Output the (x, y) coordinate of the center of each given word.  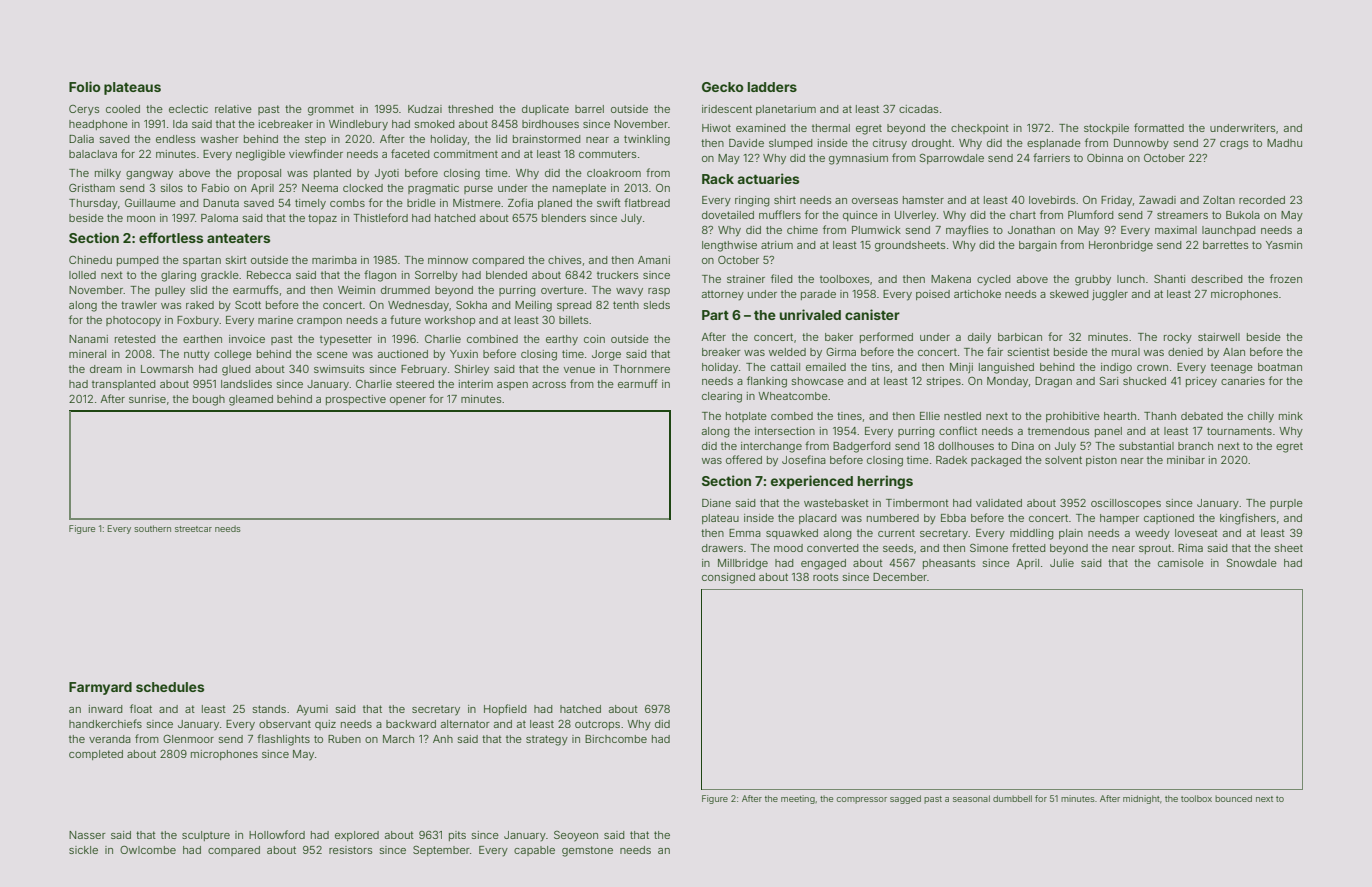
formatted (1159, 127)
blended (506, 275)
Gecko (723, 87)
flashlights (283, 740)
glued (236, 370)
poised (933, 295)
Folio (85, 86)
